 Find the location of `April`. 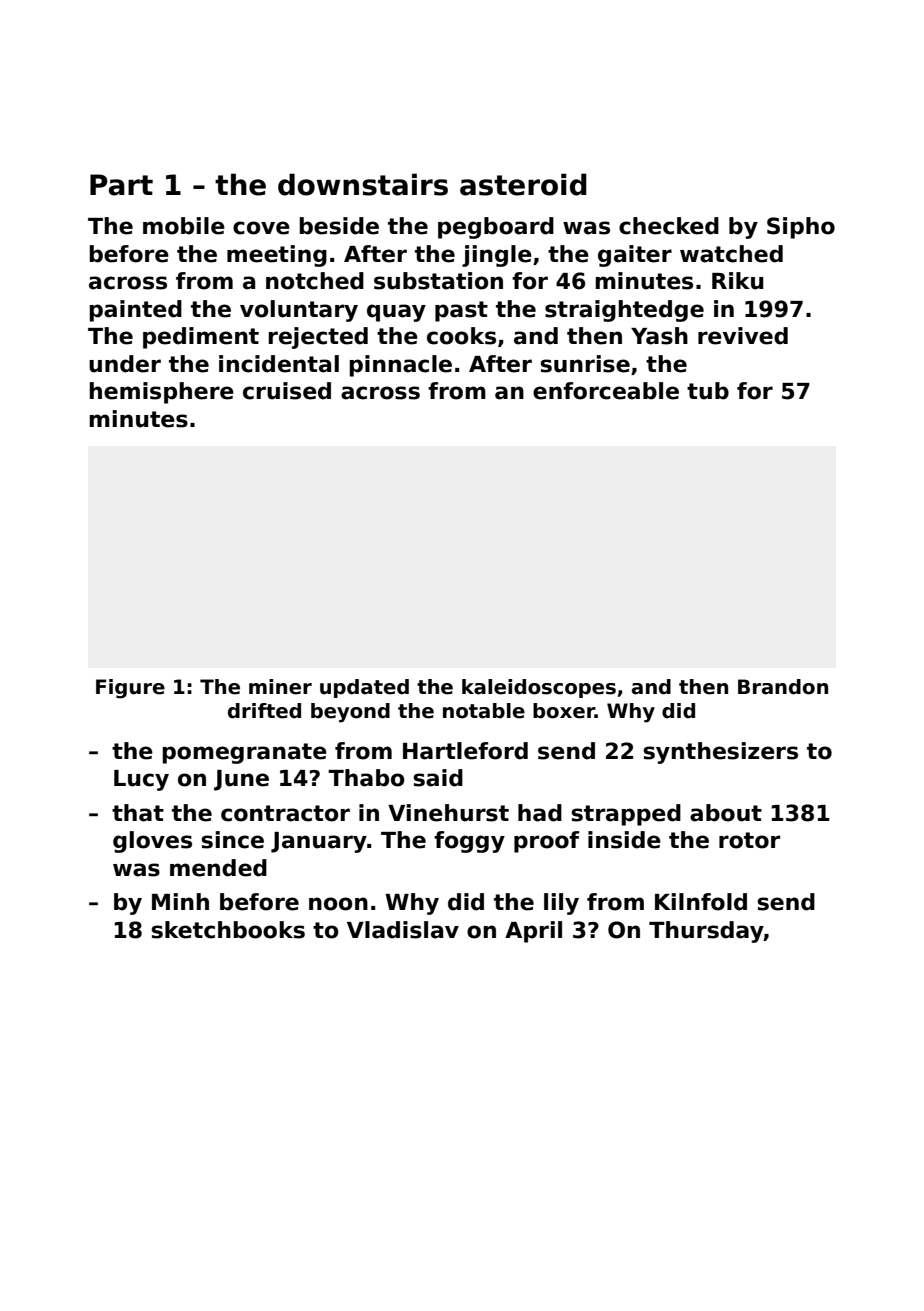

April is located at coordinates (533, 932).
